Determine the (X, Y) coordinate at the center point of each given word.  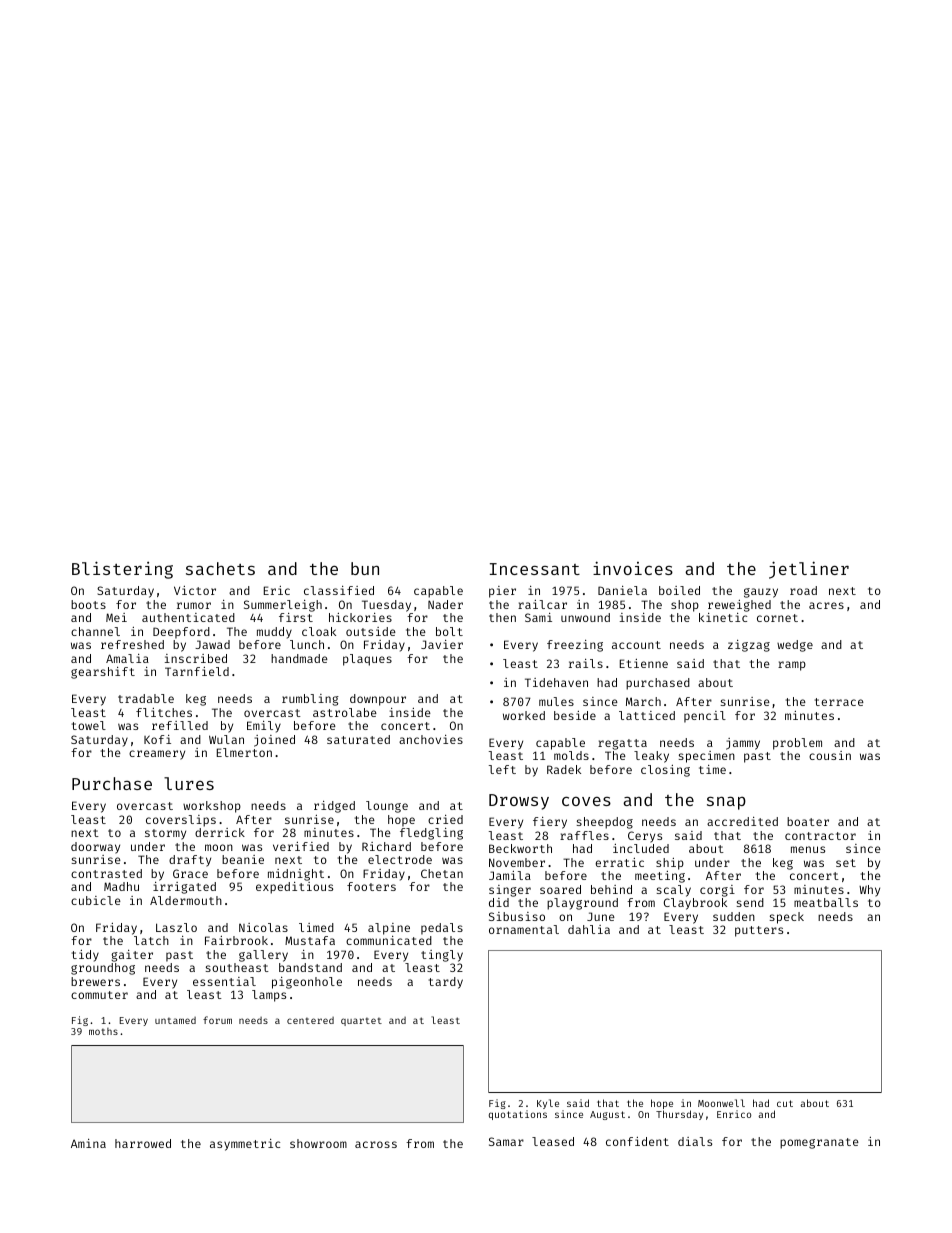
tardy (446, 983)
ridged (334, 807)
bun (365, 568)
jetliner (809, 570)
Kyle (548, 1104)
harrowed (143, 1143)
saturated (358, 739)
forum (217, 1020)
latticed (647, 715)
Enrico (734, 1114)
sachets (220, 568)
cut (785, 1103)
